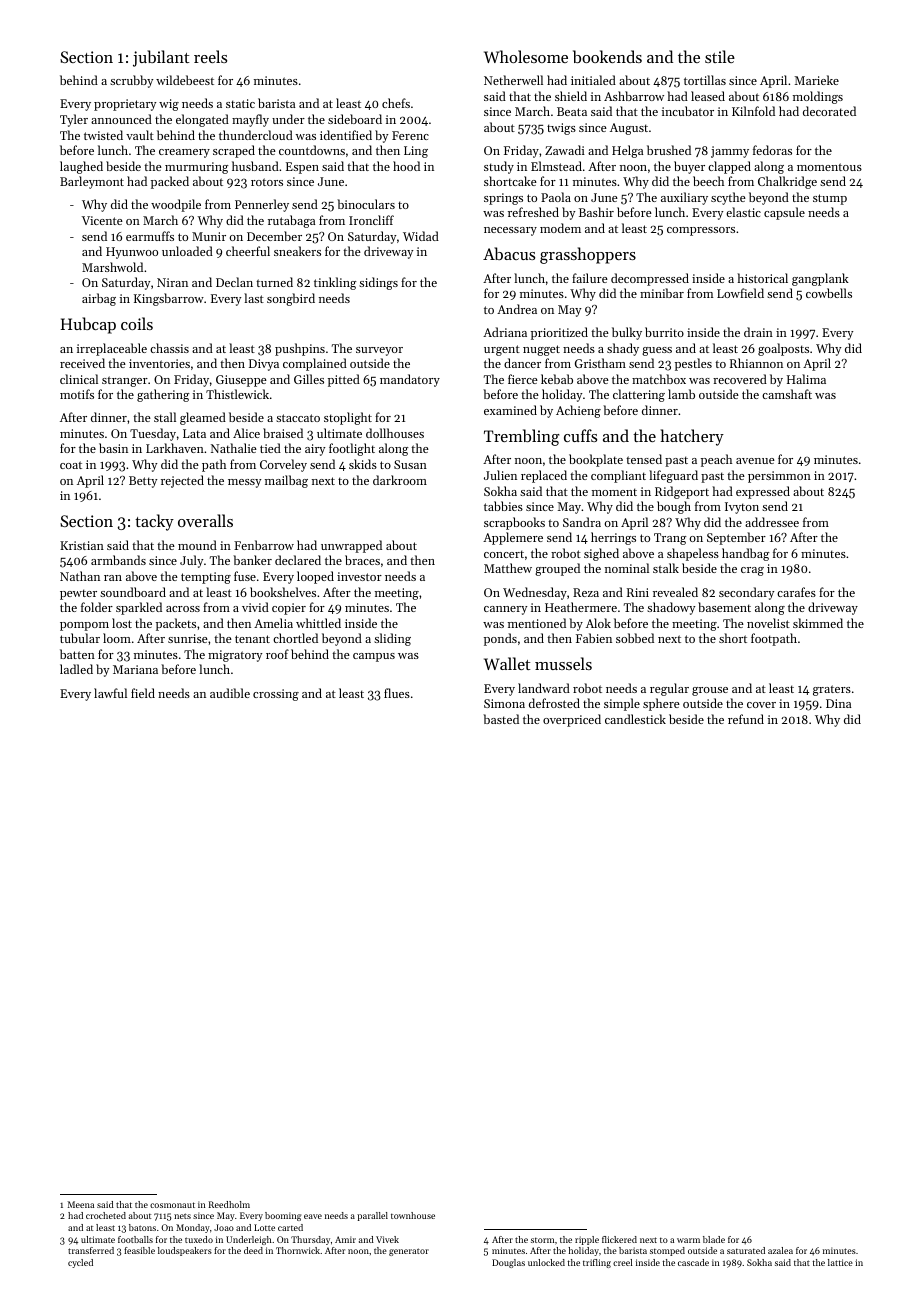 This page has height=1308, width=924. What do you see at coordinates (510, 410) in the page?
I see `examined` at bounding box center [510, 410].
